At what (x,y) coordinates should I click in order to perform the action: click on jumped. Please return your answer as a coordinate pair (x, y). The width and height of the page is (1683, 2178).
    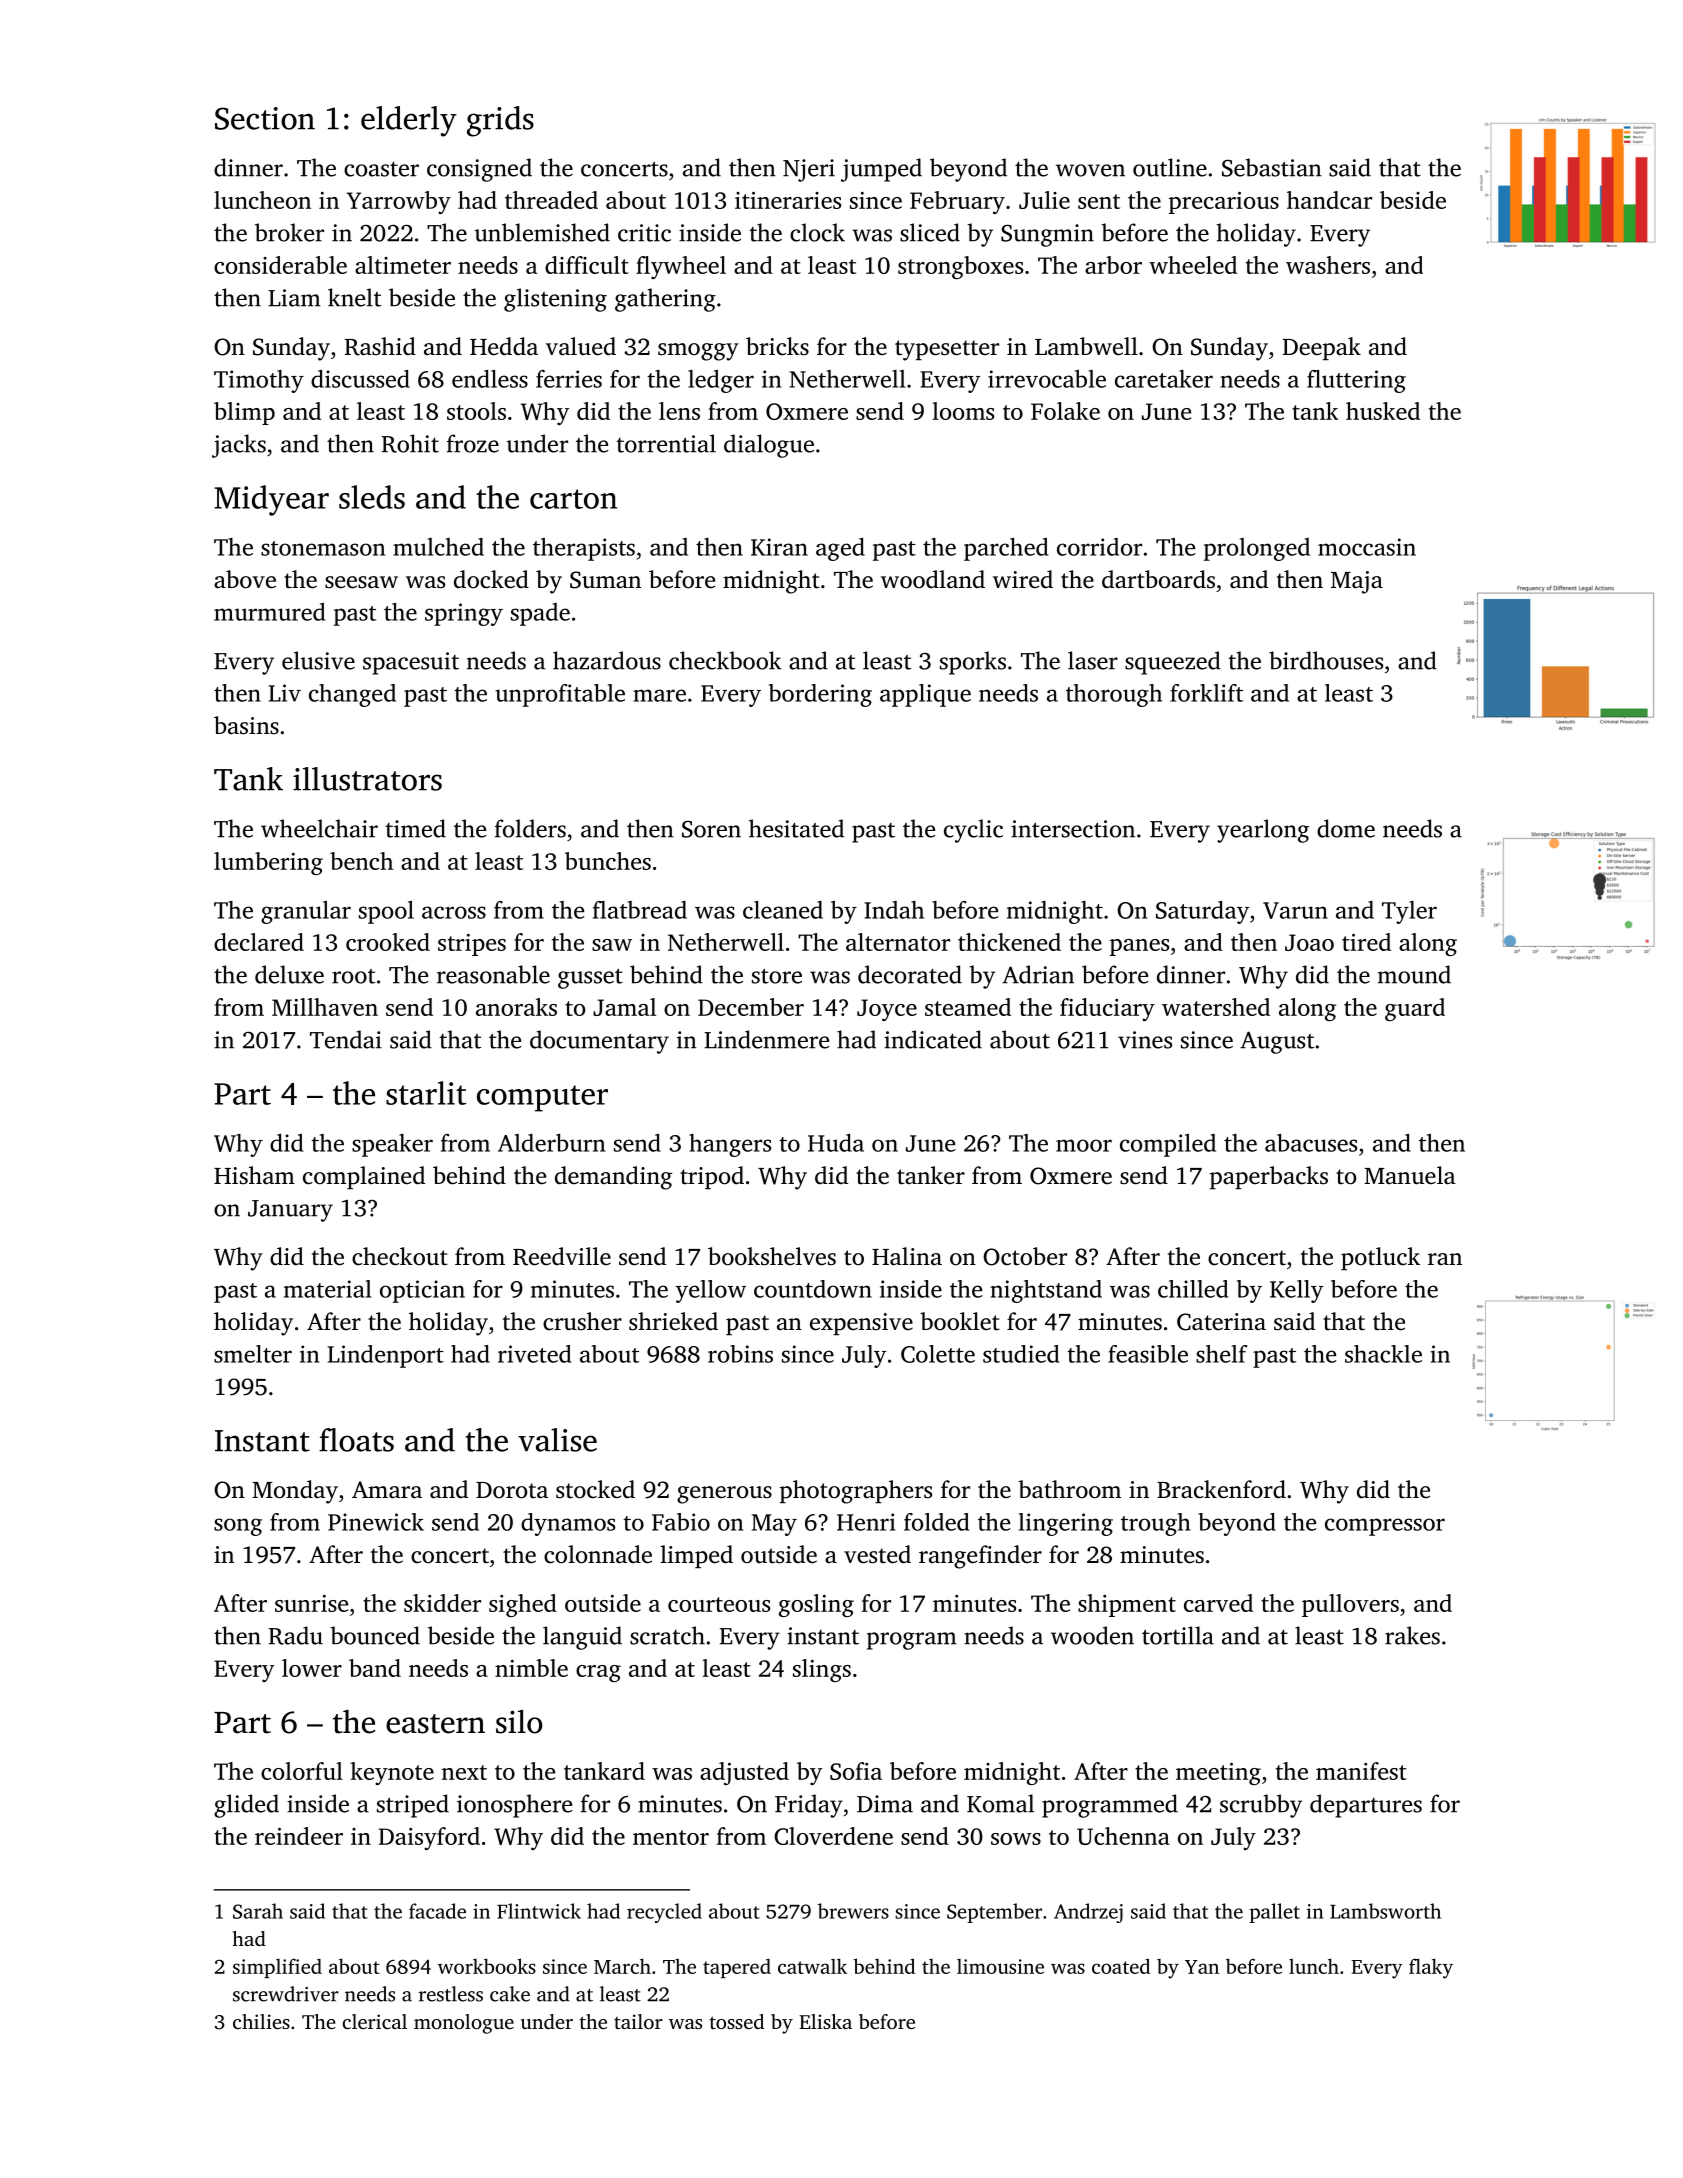
    Looking at the image, I should click on (881, 170).
